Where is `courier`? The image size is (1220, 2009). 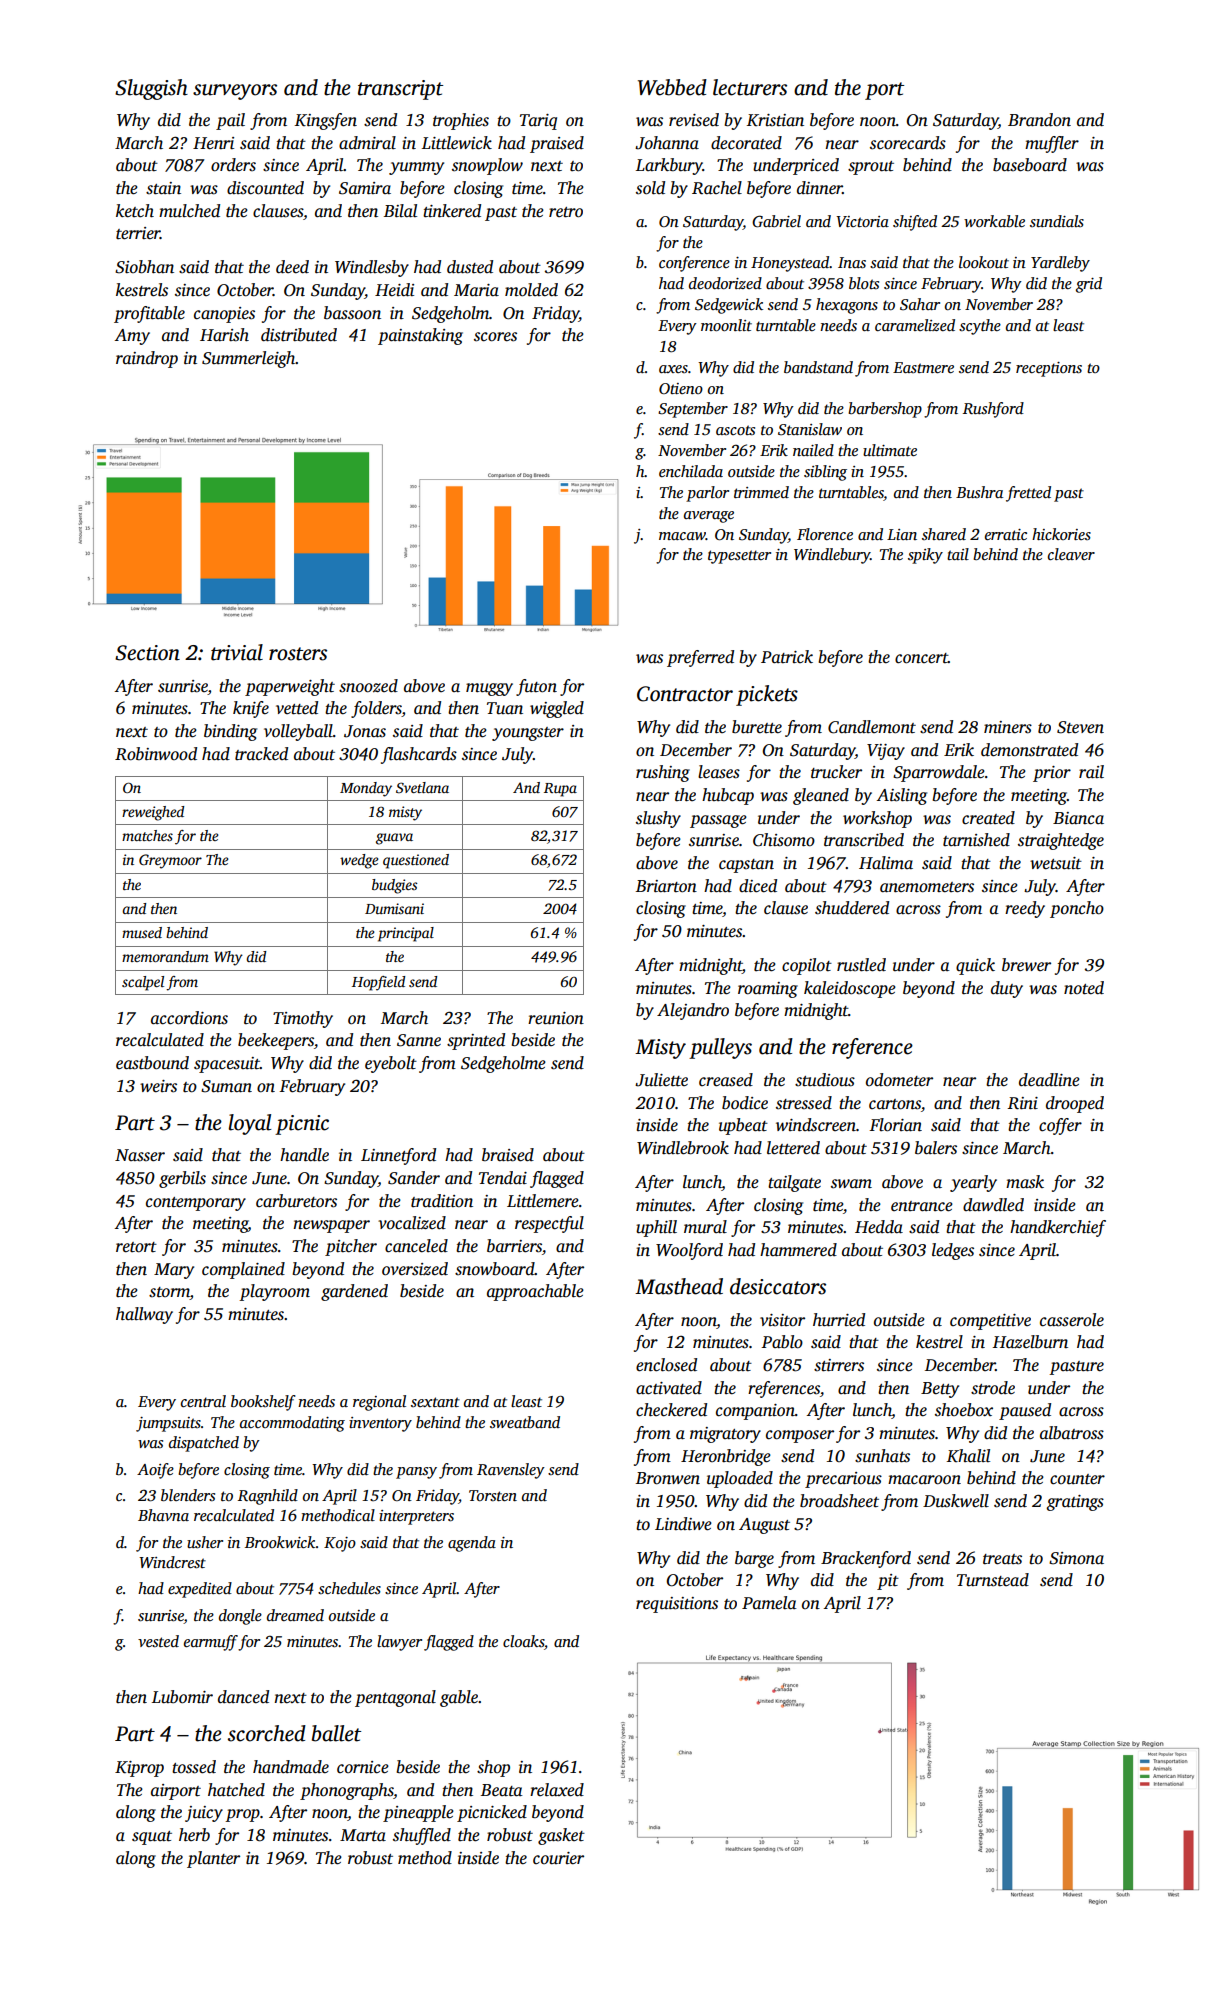
courier is located at coordinates (558, 1858).
